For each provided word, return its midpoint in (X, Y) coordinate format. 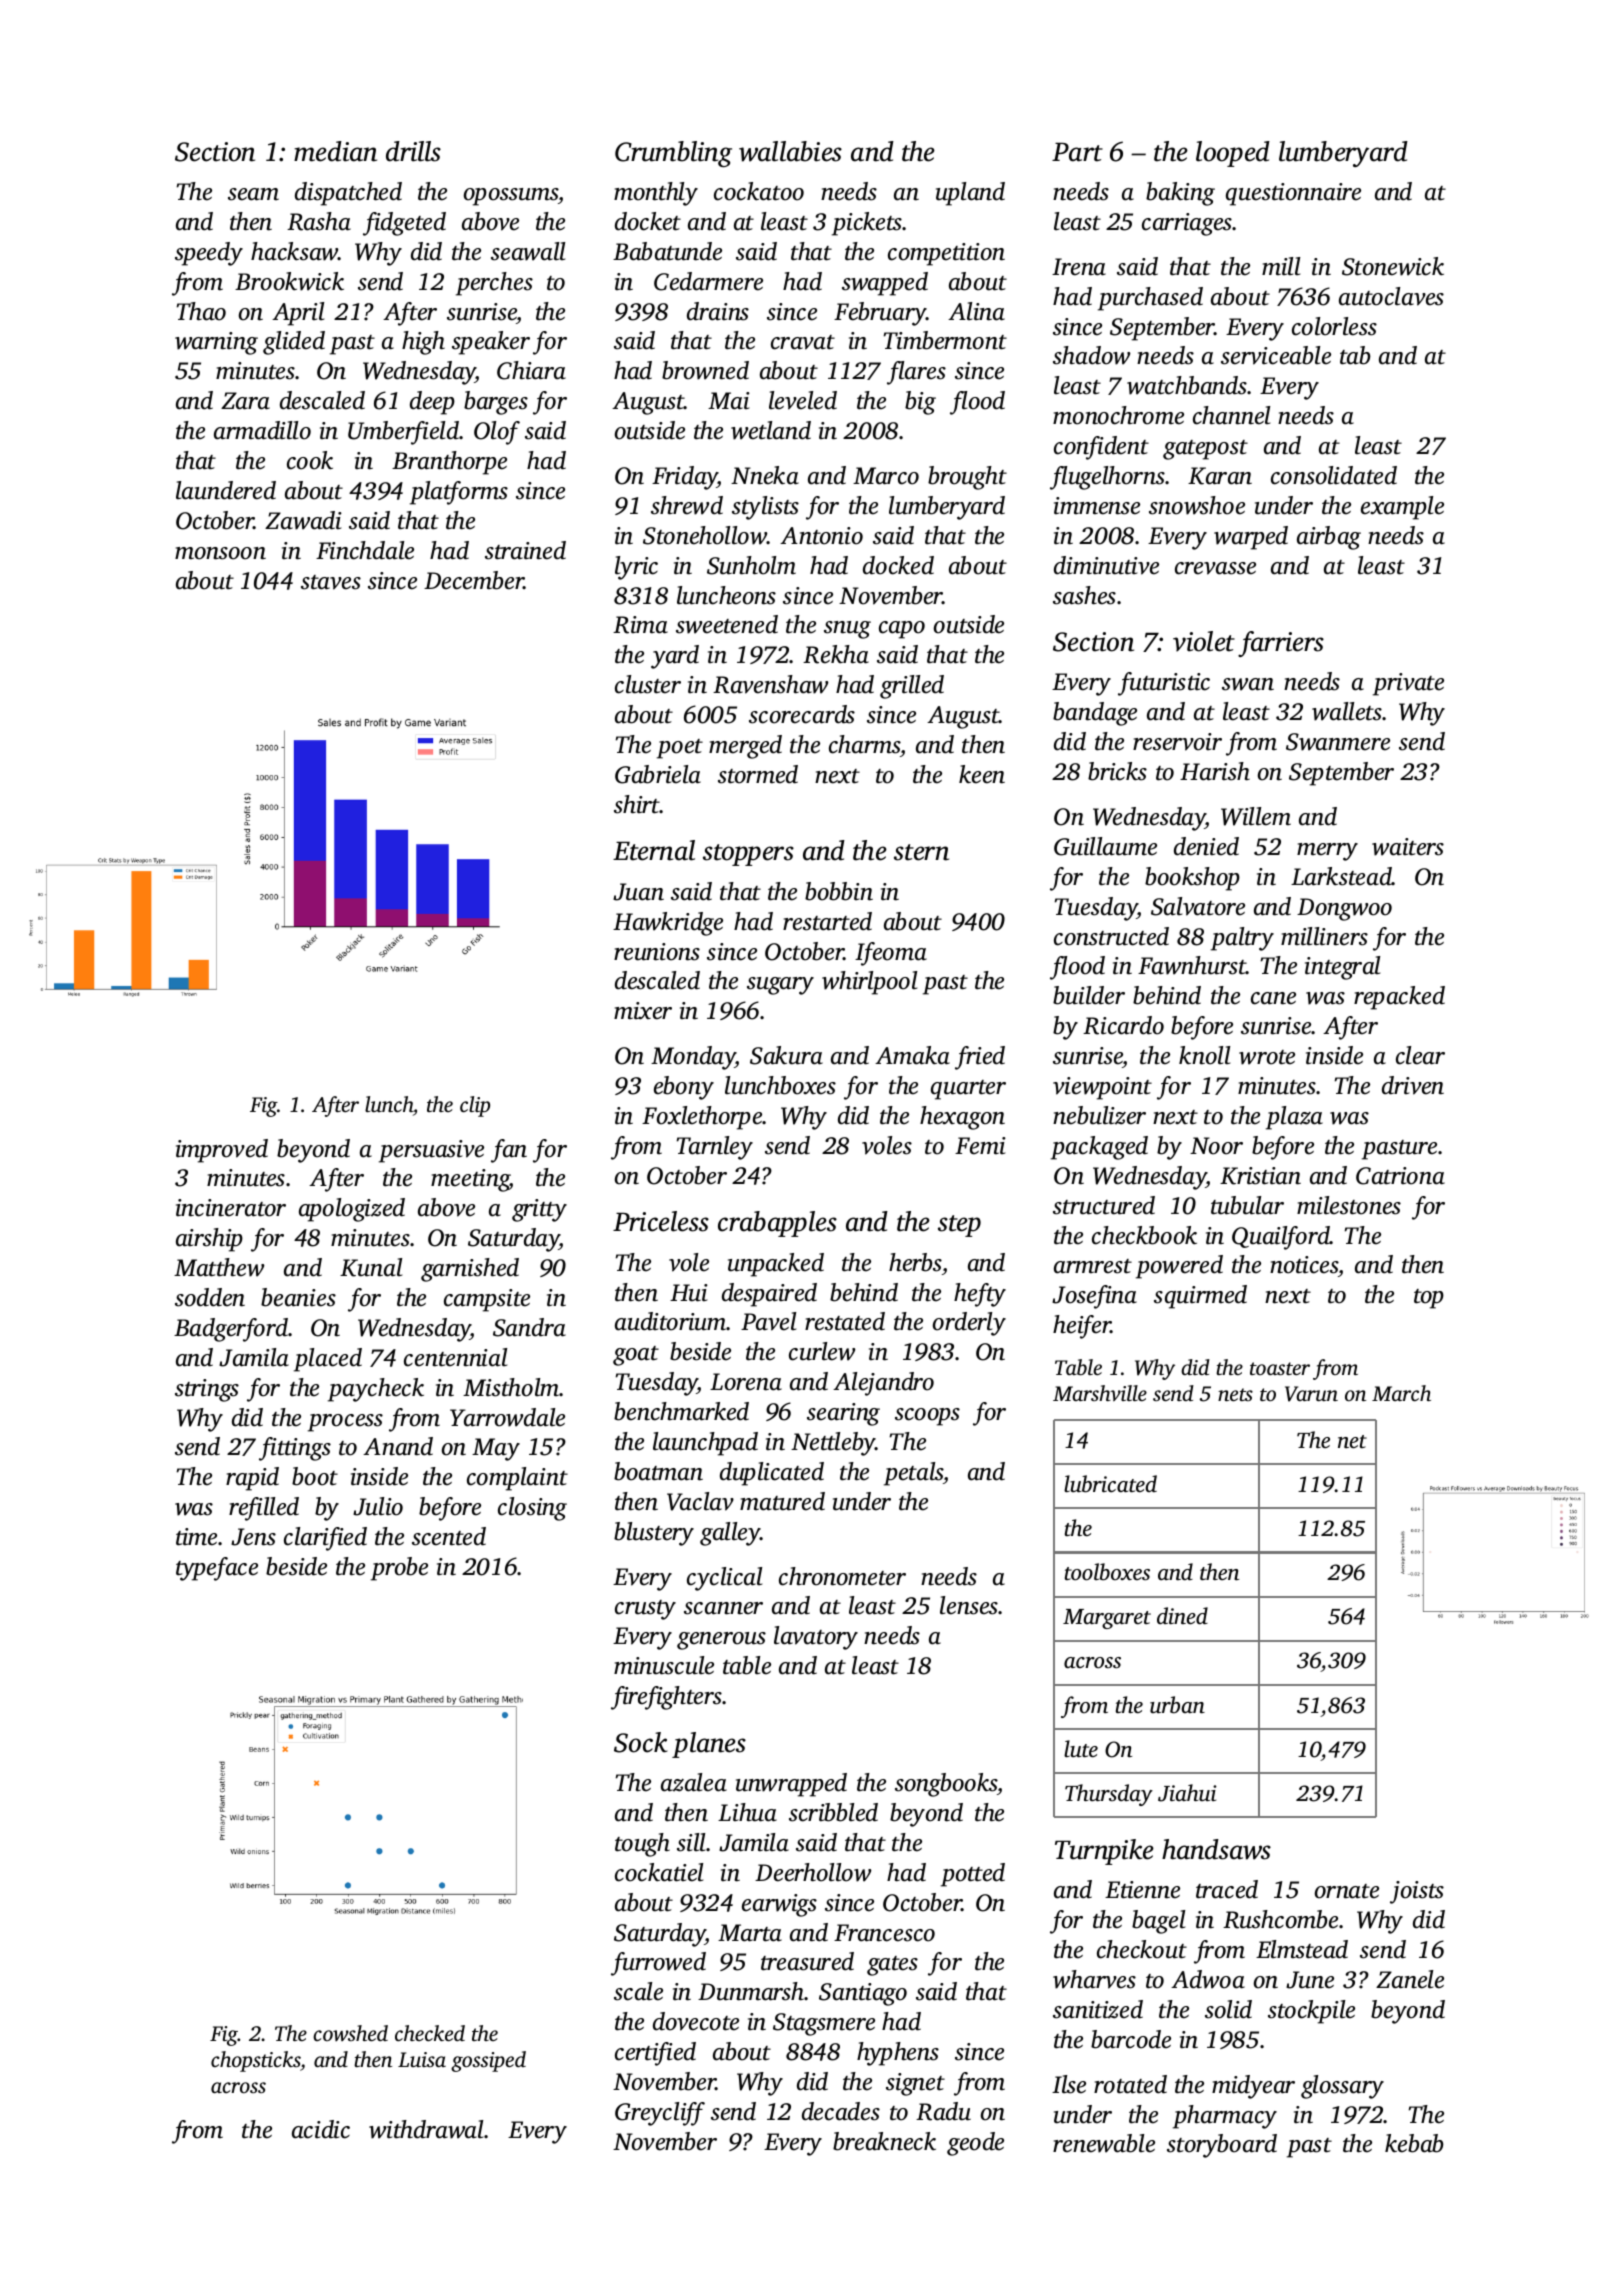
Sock (640, 1742)
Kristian (1260, 1176)
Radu (943, 2111)
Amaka (912, 1055)
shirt (637, 804)
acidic (321, 2129)
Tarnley (715, 1148)
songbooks (946, 1785)
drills (413, 151)
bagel (1158, 1922)
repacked (1399, 998)
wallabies (790, 151)
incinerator (231, 1208)
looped (1233, 154)
